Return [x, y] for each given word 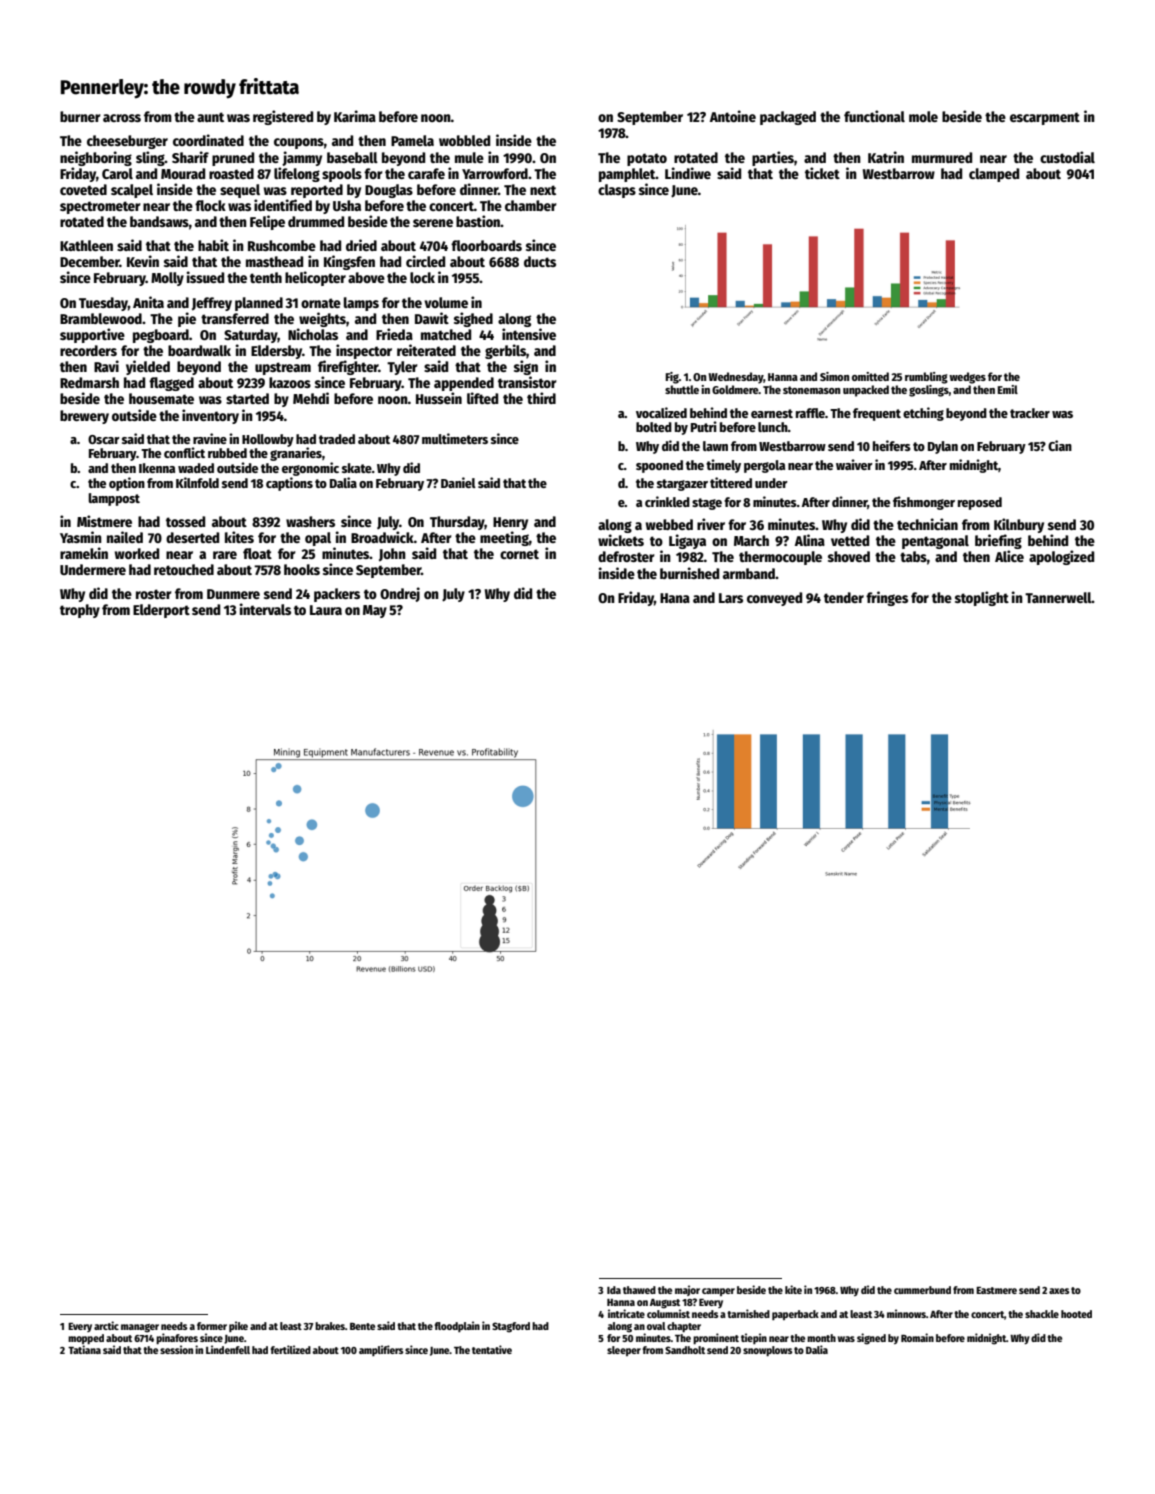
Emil [1007, 389]
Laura [326, 610]
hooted [1076, 1314]
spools [342, 175]
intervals [265, 609]
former [212, 1326]
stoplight [982, 598]
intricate [626, 1313]
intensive [529, 334]
